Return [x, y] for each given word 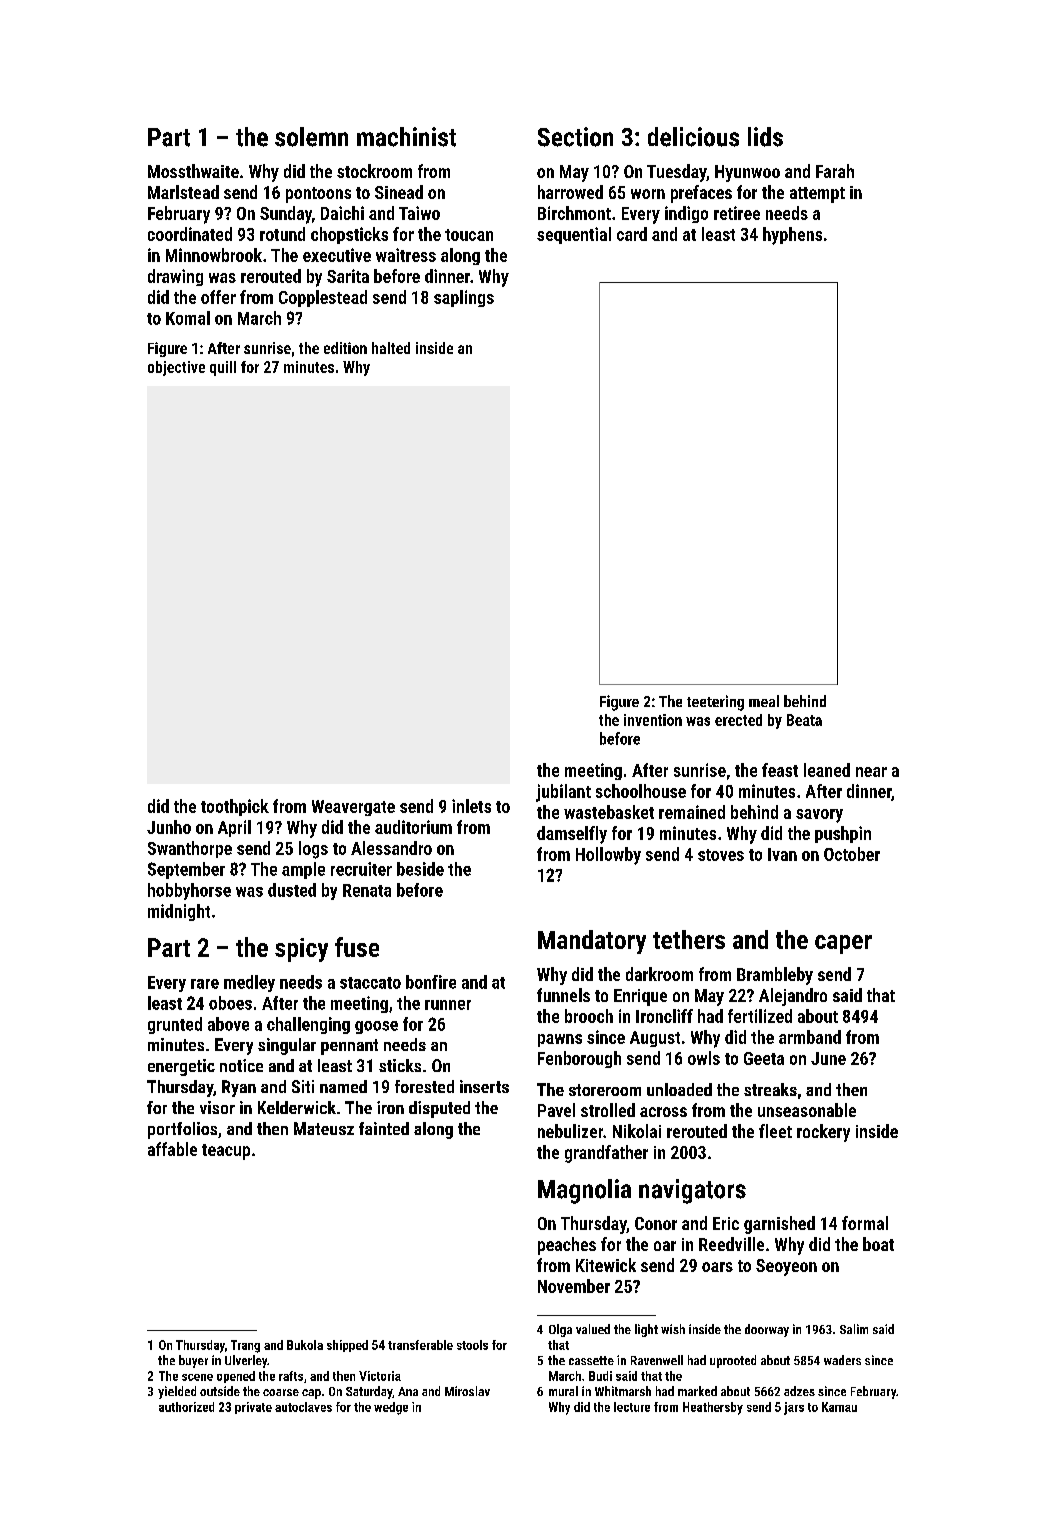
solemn [311, 137]
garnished [779, 1225]
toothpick [235, 807]
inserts [484, 1086]
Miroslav [467, 1391]
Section [575, 137]
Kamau [839, 1407]
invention [653, 720]
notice [241, 1065]
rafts [291, 1376]
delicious [693, 137]
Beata [804, 720]
